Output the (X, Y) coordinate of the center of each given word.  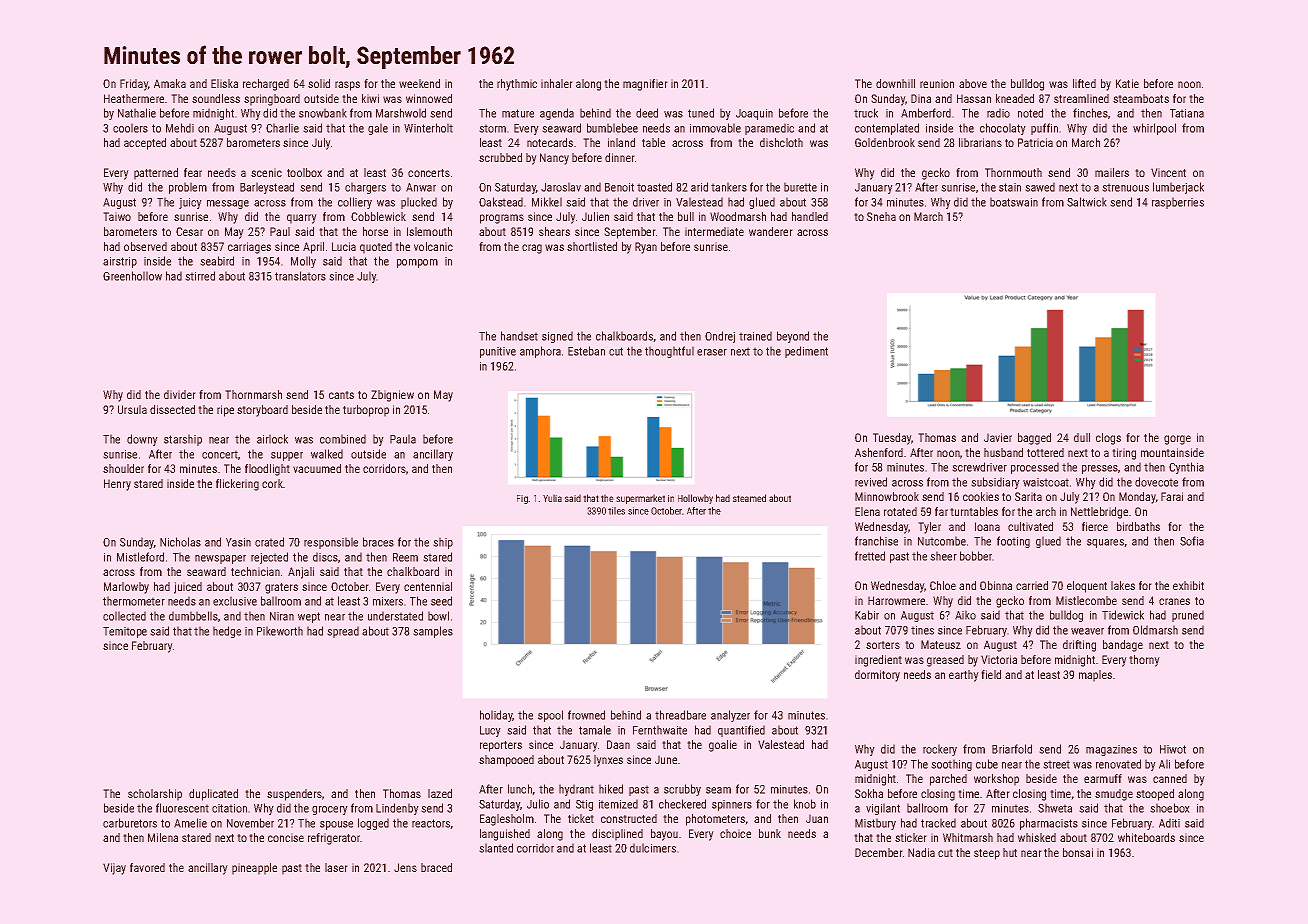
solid (319, 83)
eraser (712, 352)
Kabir (867, 615)
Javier (998, 437)
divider (180, 394)
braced (436, 867)
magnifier (645, 85)
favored (147, 867)
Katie (1127, 83)
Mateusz (941, 644)
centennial (428, 586)
